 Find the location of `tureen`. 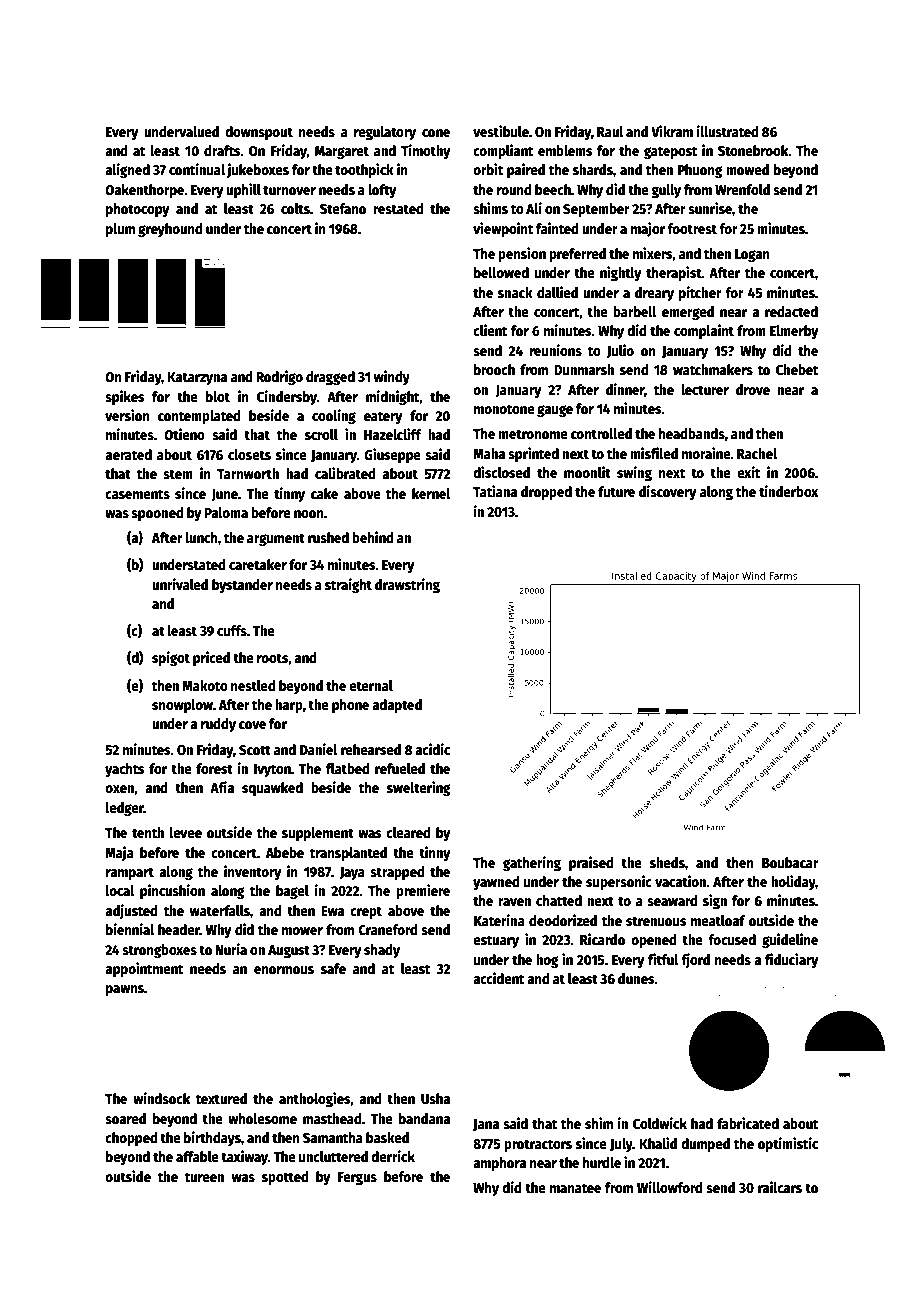

tureen is located at coordinates (204, 1177).
